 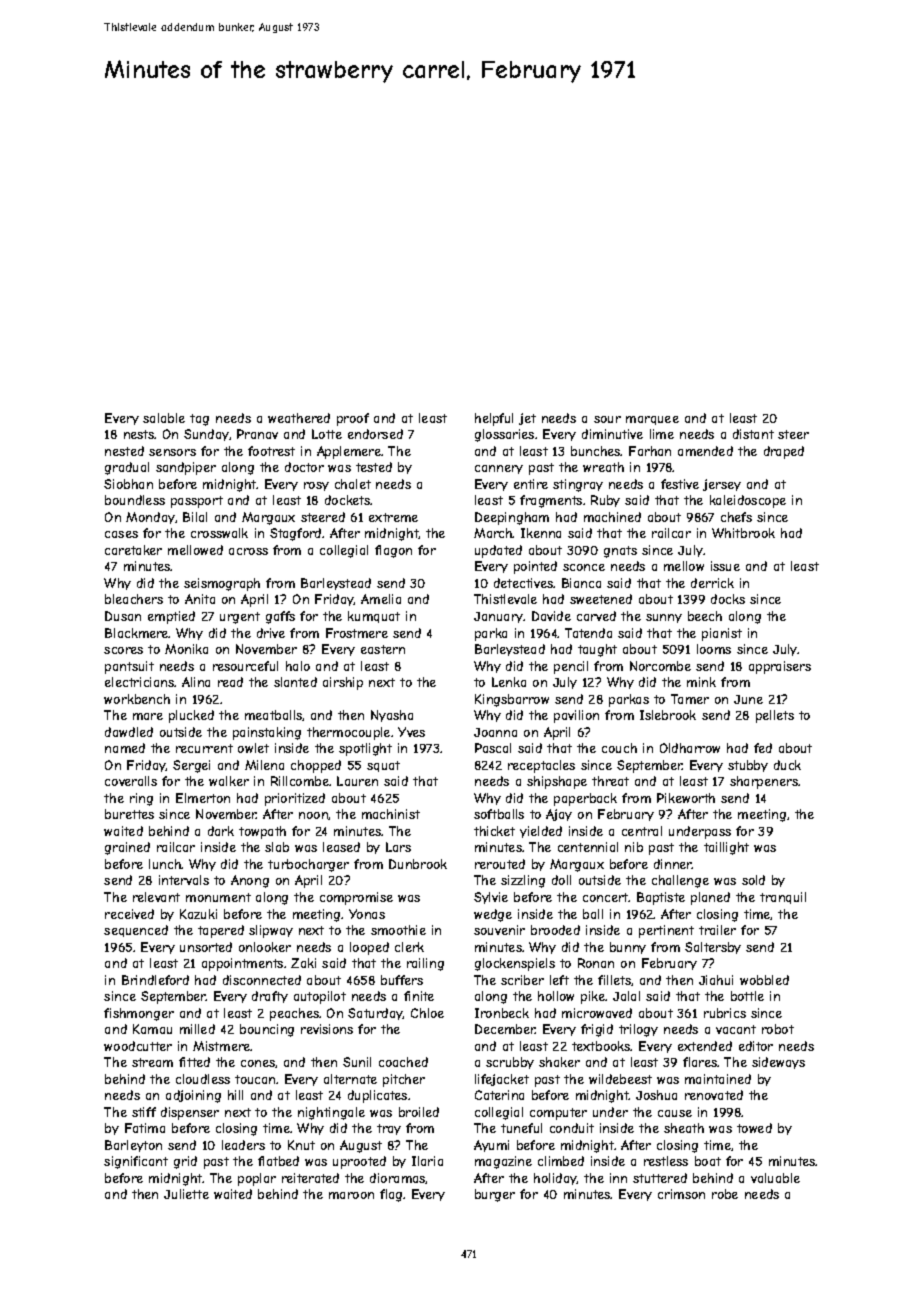 What do you see at coordinates (559, 815) in the screenshot?
I see `Ajay` at bounding box center [559, 815].
